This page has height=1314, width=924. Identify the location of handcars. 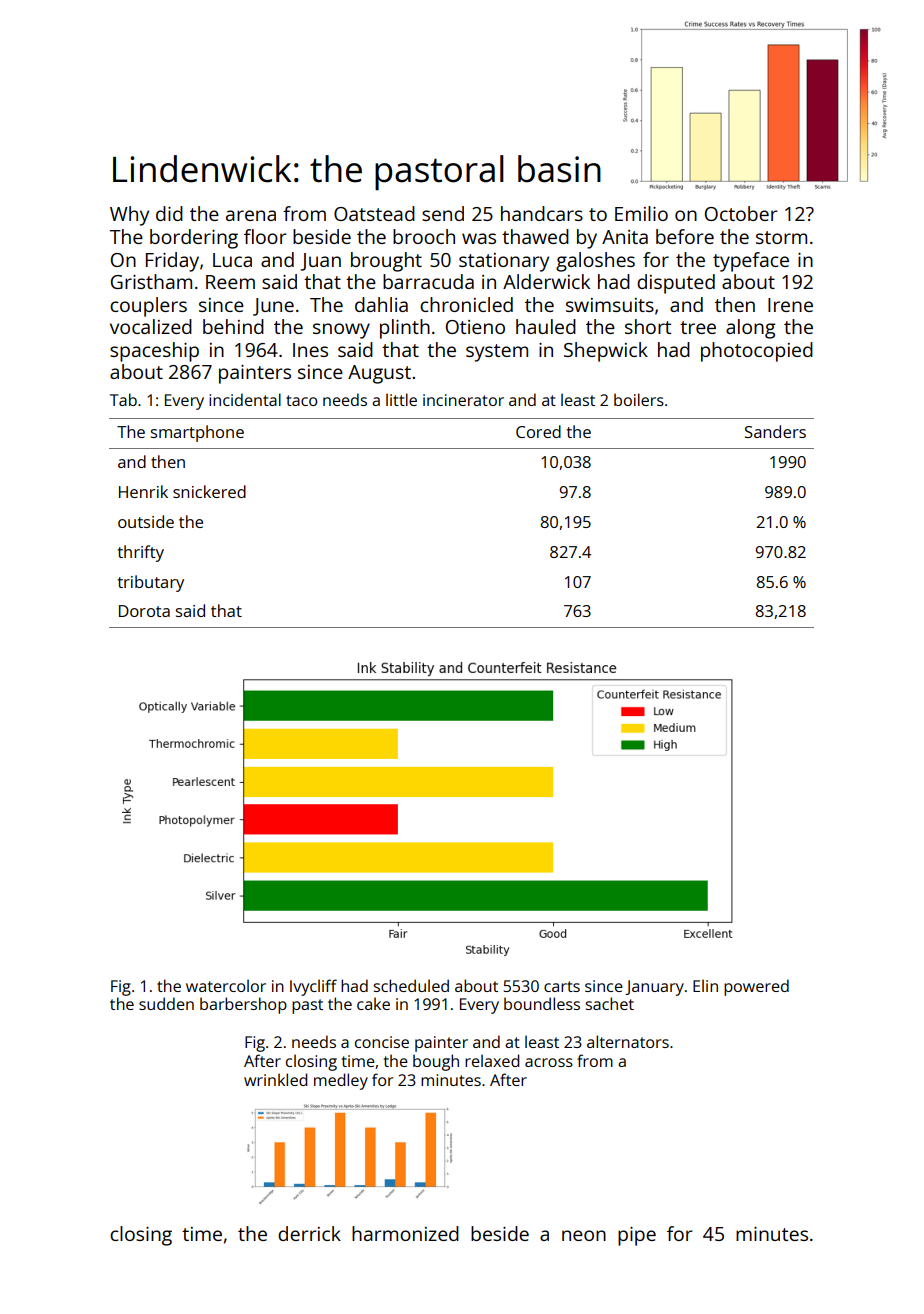
(542, 213).
